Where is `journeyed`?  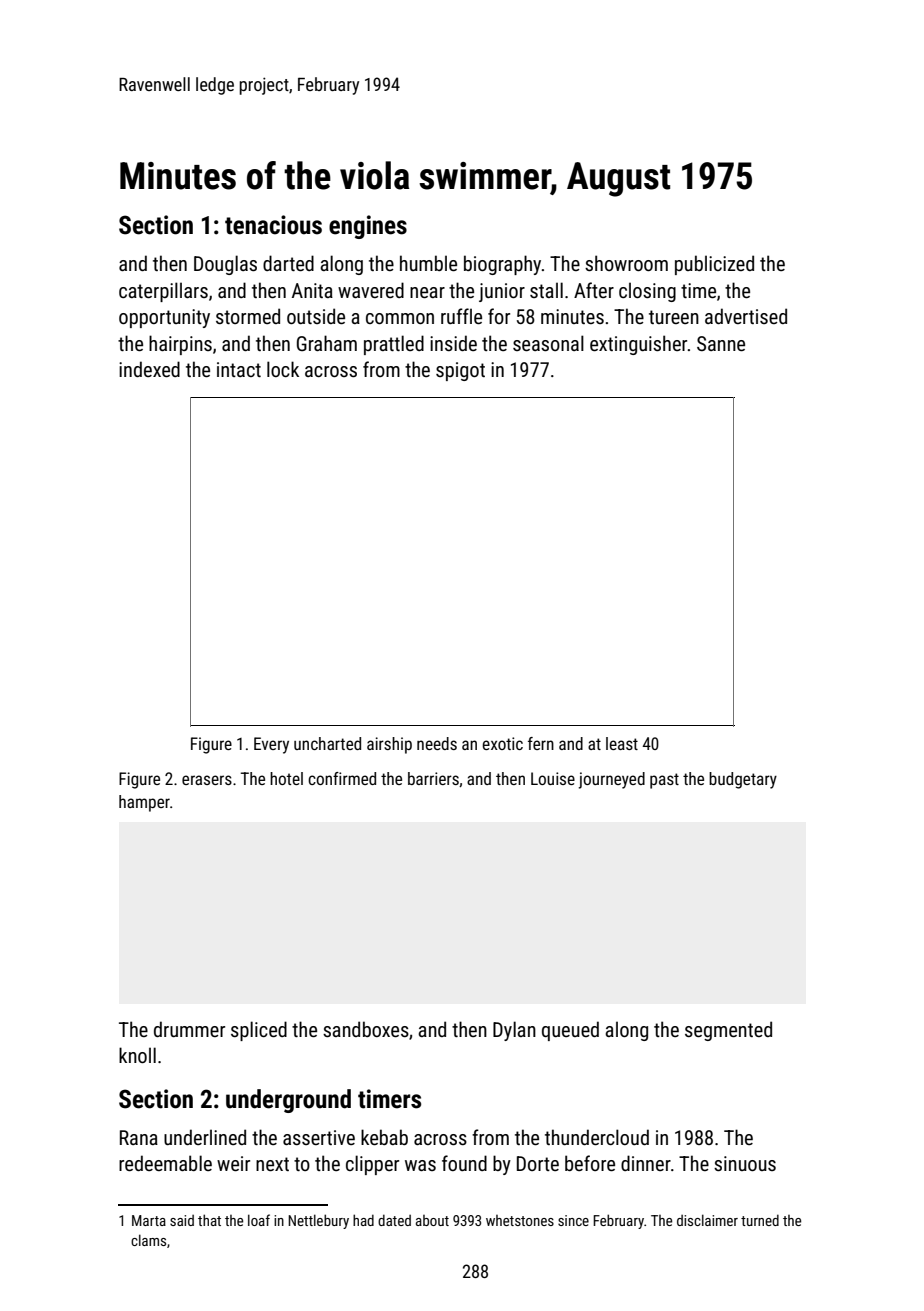
journeyed is located at coordinates (612, 780).
